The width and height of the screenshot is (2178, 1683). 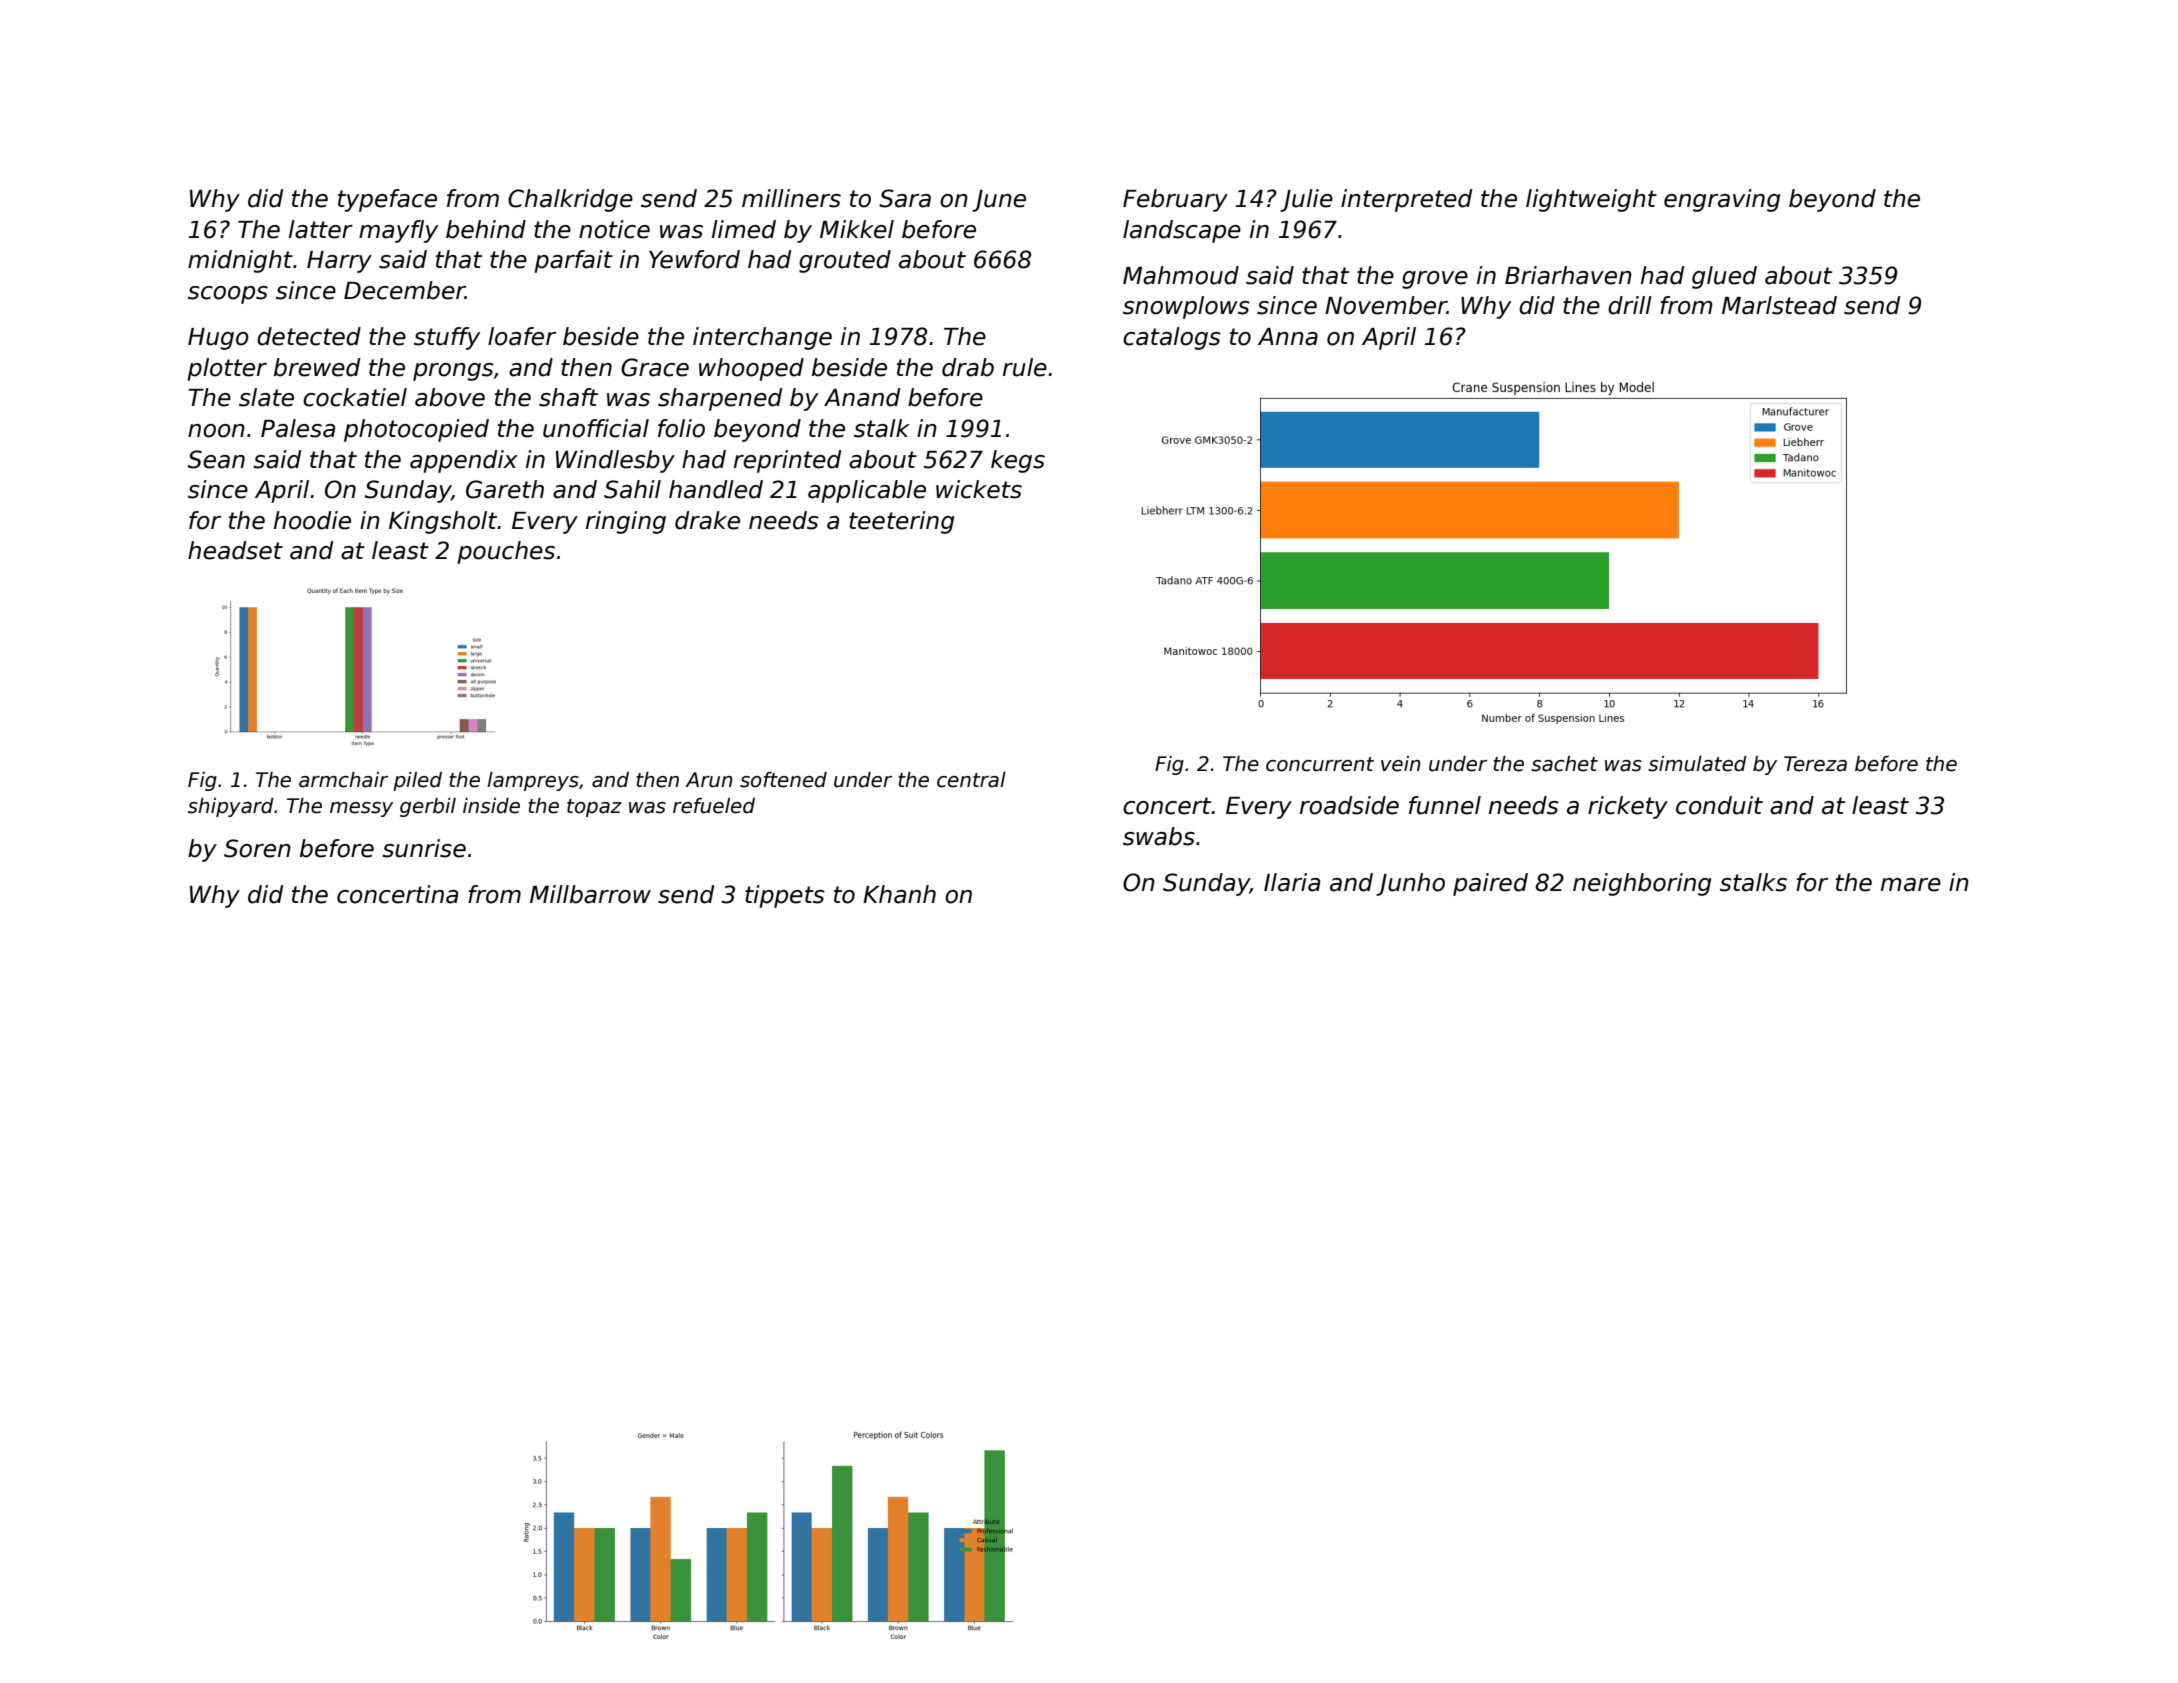 I want to click on engraving, so click(x=1722, y=200).
